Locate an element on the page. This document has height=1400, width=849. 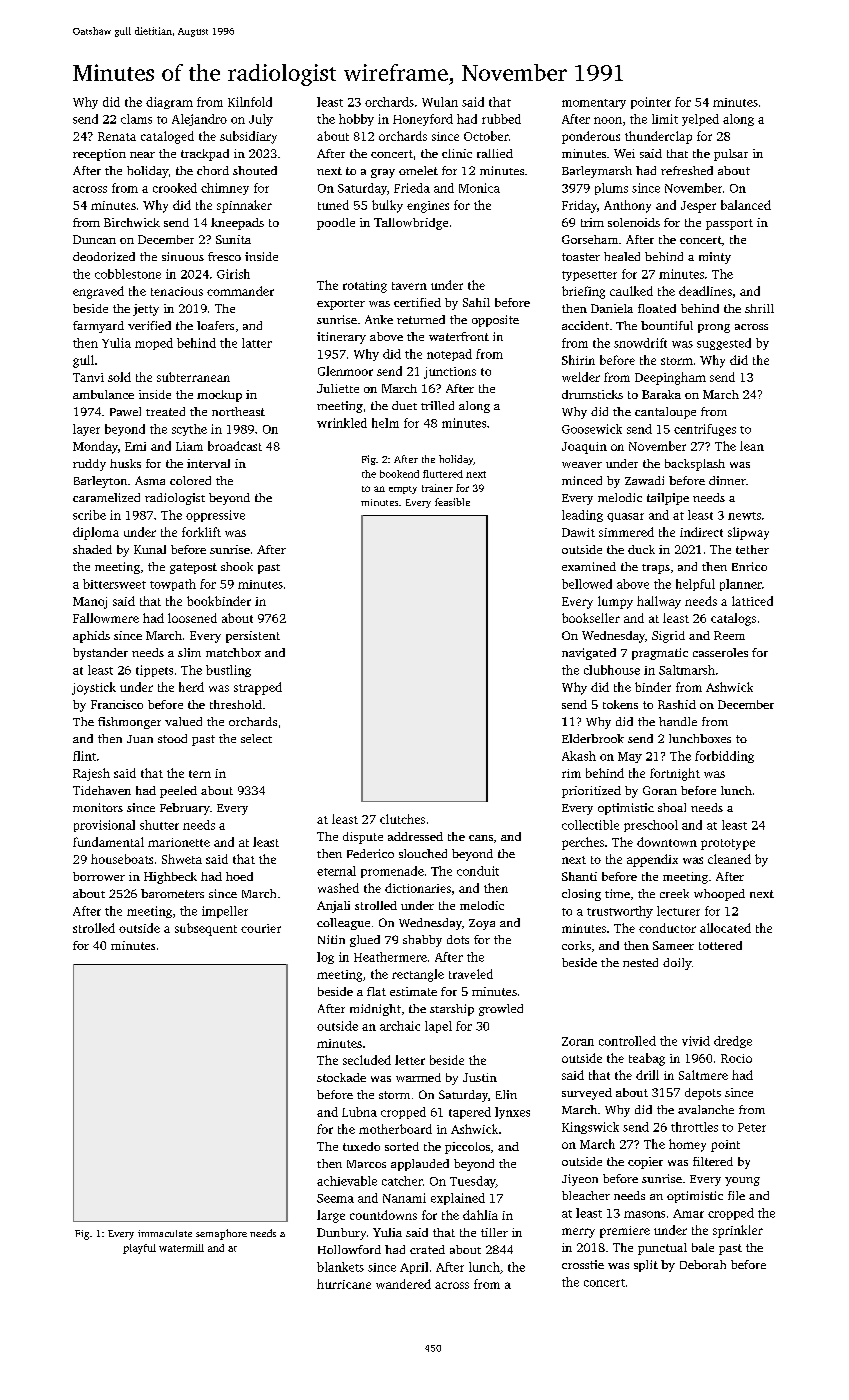
tokens is located at coordinates (620, 704).
